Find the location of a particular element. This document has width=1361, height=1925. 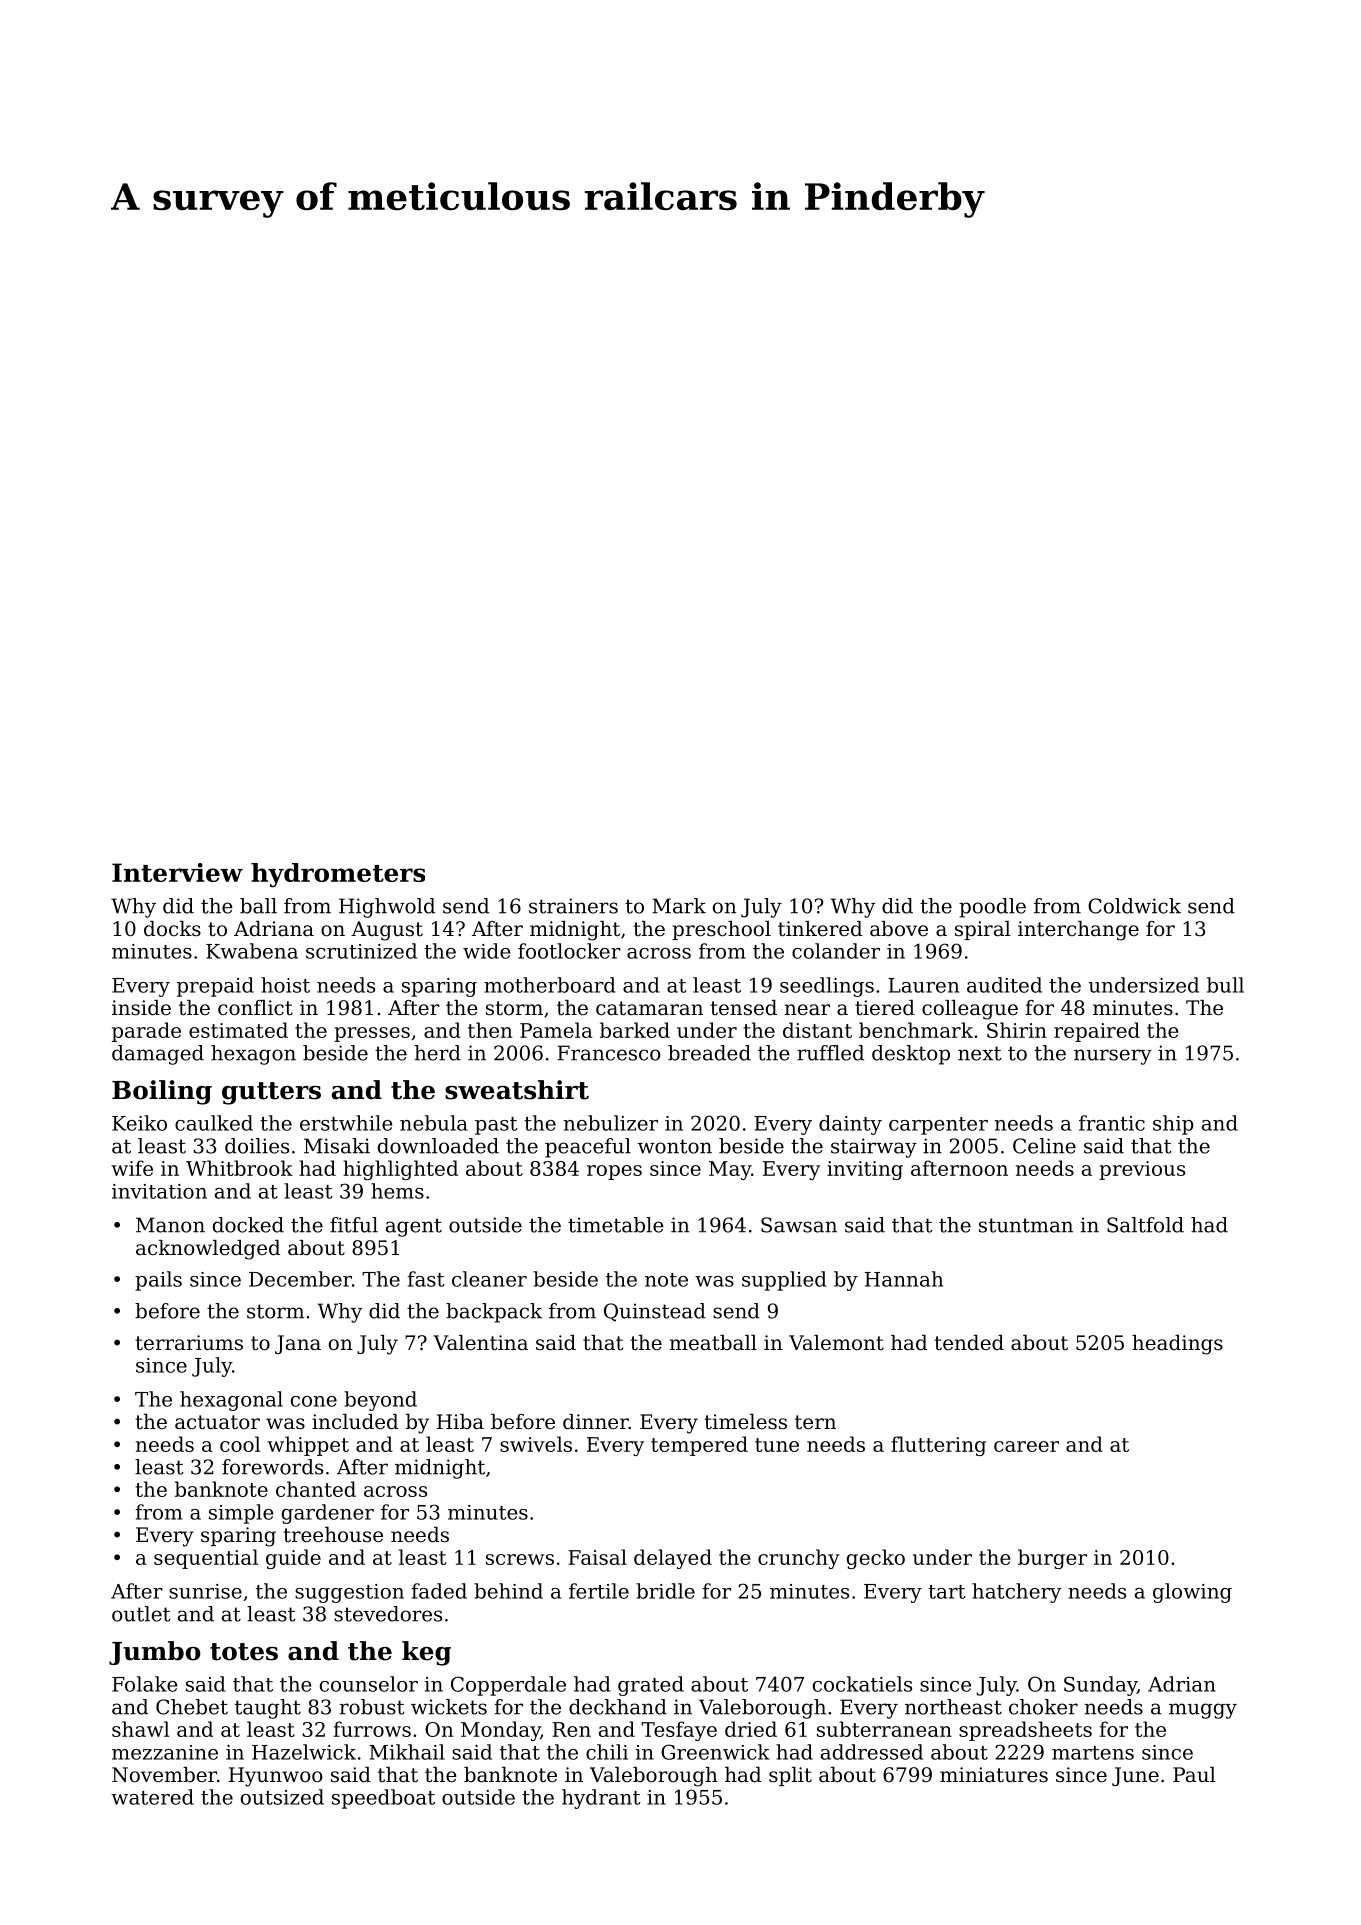

hydrometers is located at coordinates (338, 875).
